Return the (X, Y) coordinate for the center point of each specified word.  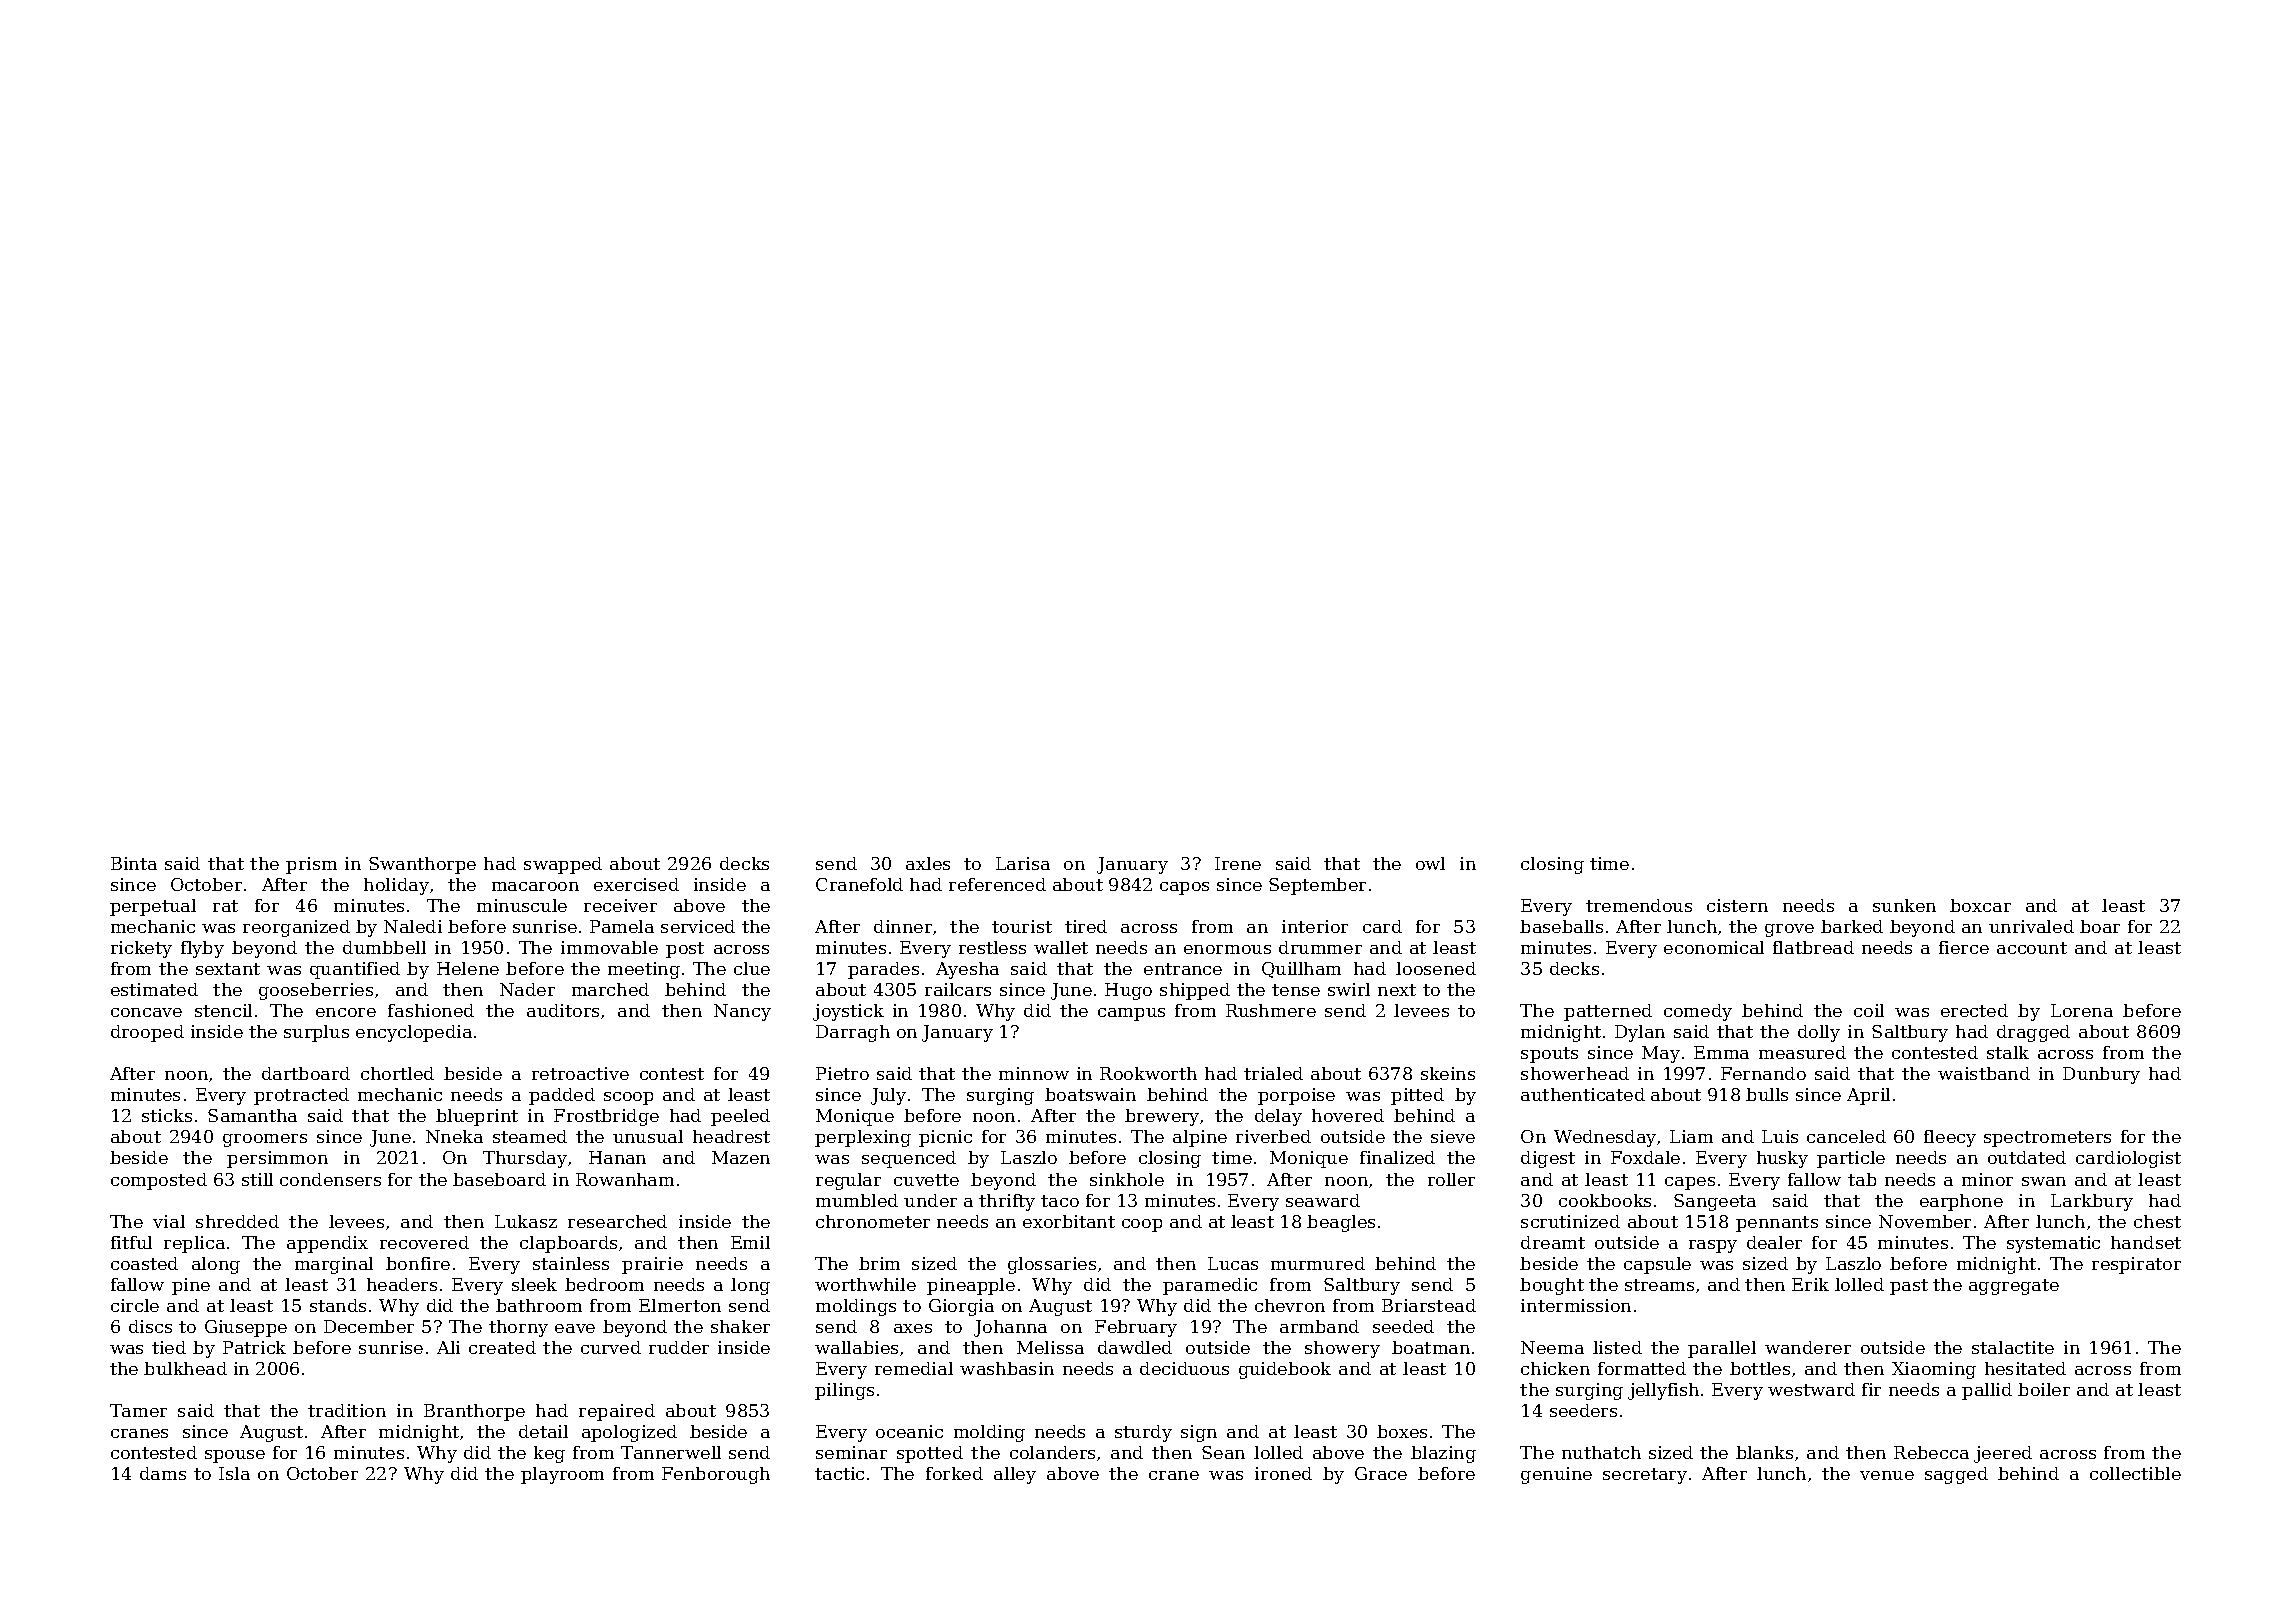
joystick (848, 1012)
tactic (839, 1473)
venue (1887, 1475)
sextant (228, 969)
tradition (347, 1410)
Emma (1721, 1052)
